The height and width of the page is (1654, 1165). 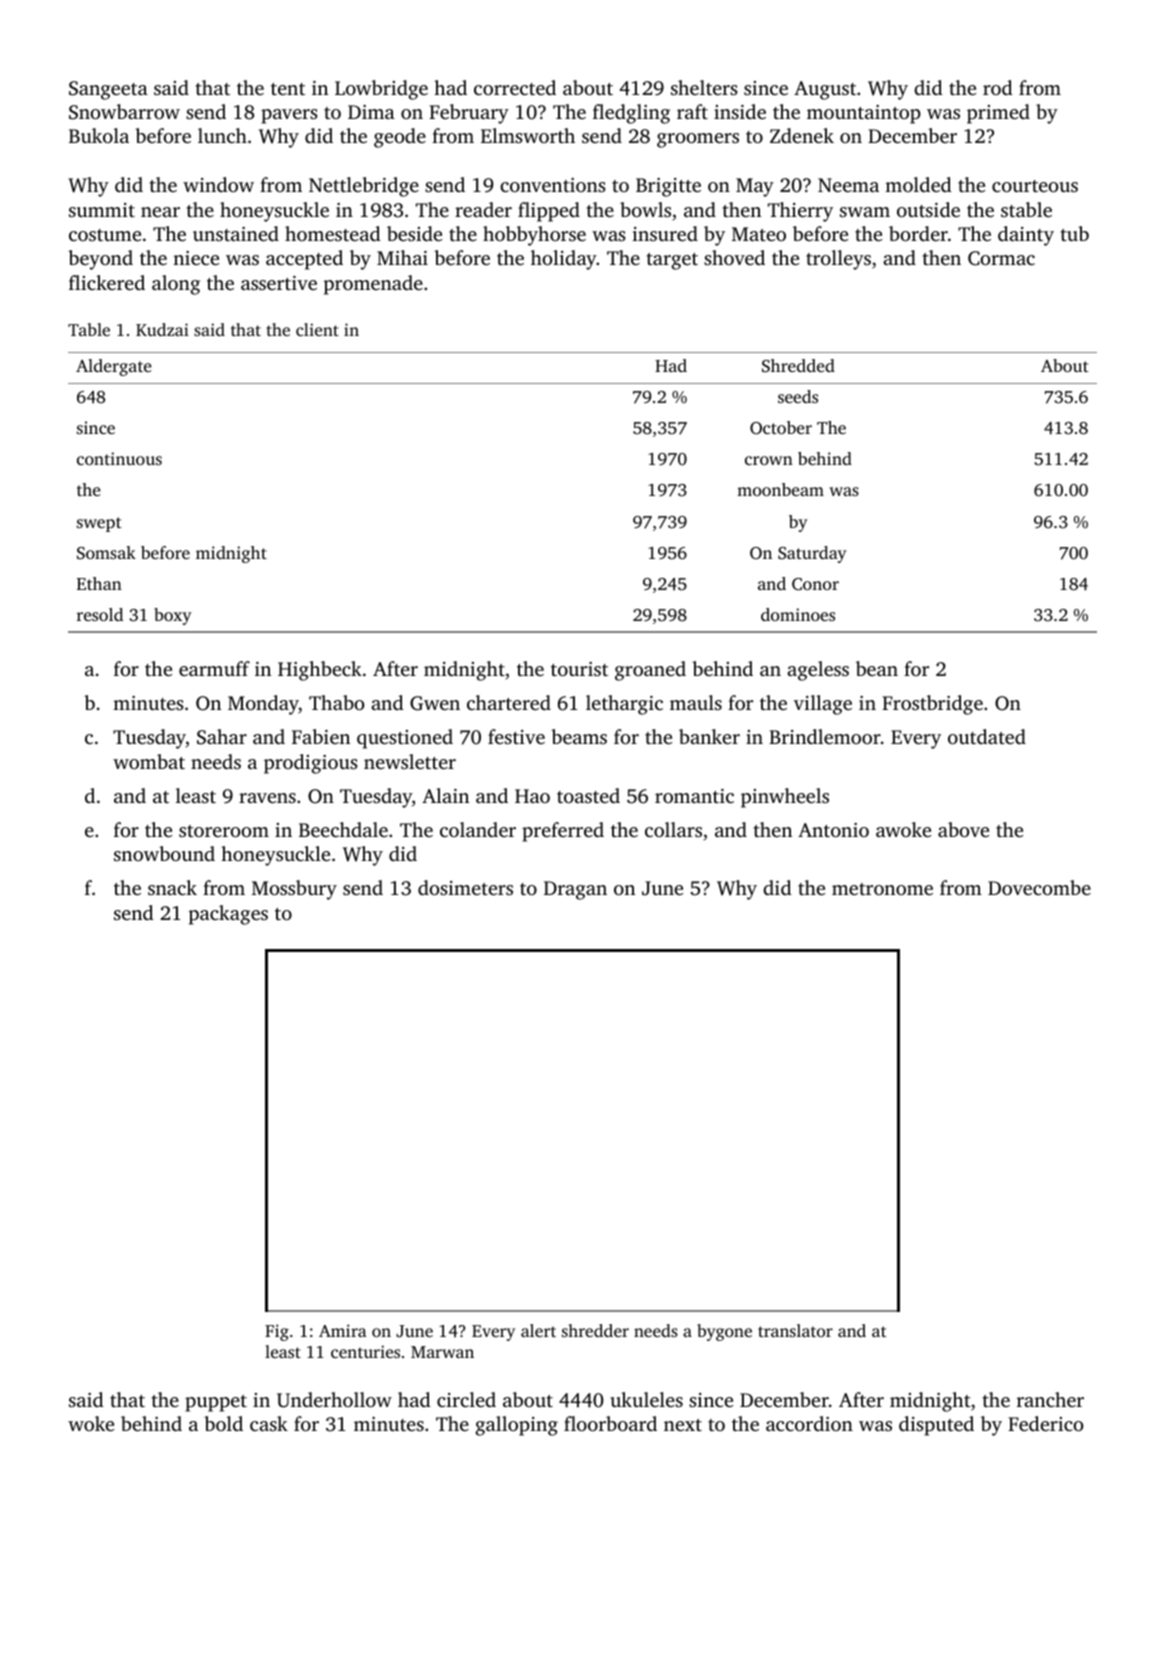 I want to click on Dovecombe, so click(x=1039, y=887).
